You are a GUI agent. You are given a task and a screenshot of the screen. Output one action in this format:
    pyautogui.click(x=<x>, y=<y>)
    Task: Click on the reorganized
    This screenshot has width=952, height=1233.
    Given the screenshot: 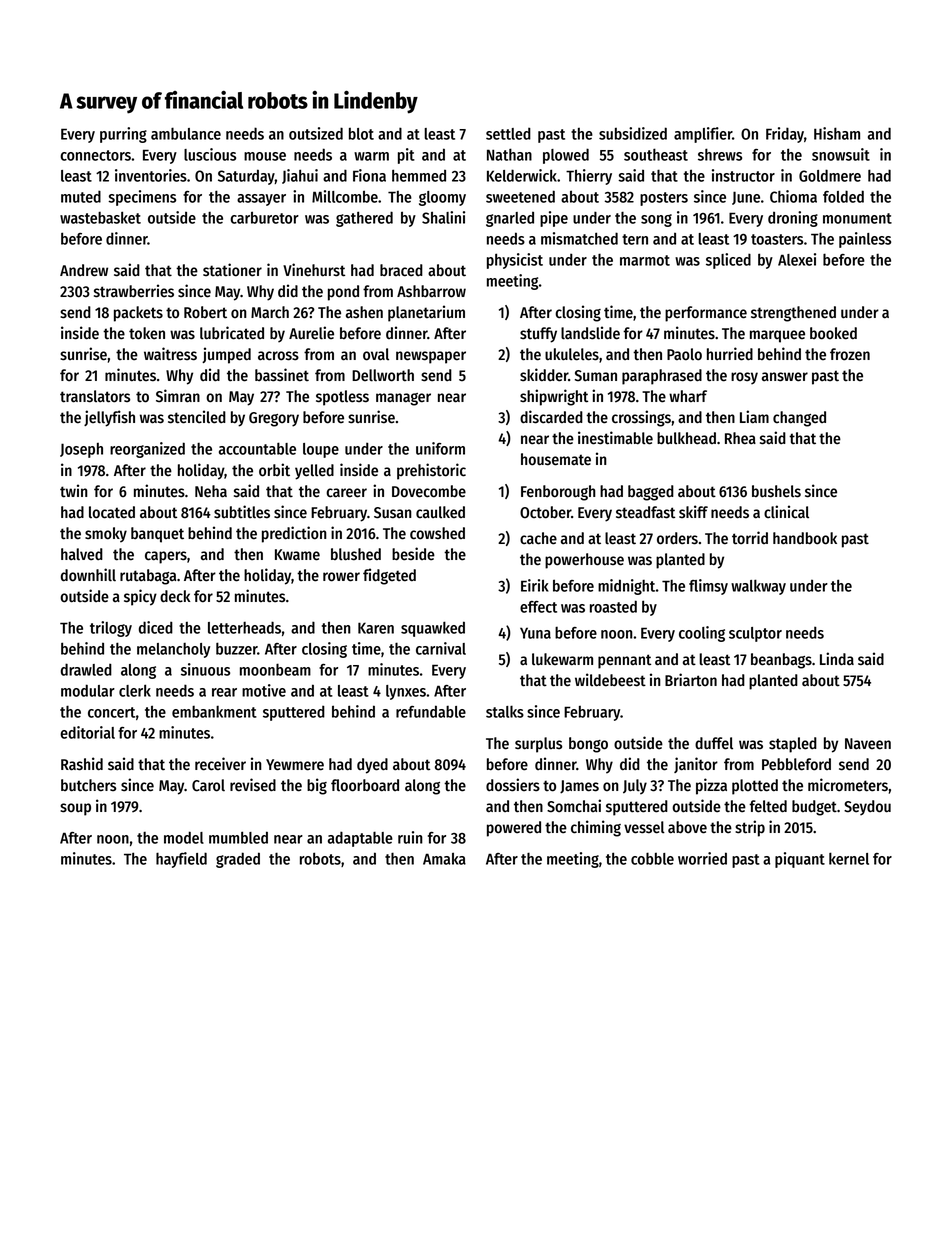 What is the action you would take?
    pyautogui.click(x=147, y=450)
